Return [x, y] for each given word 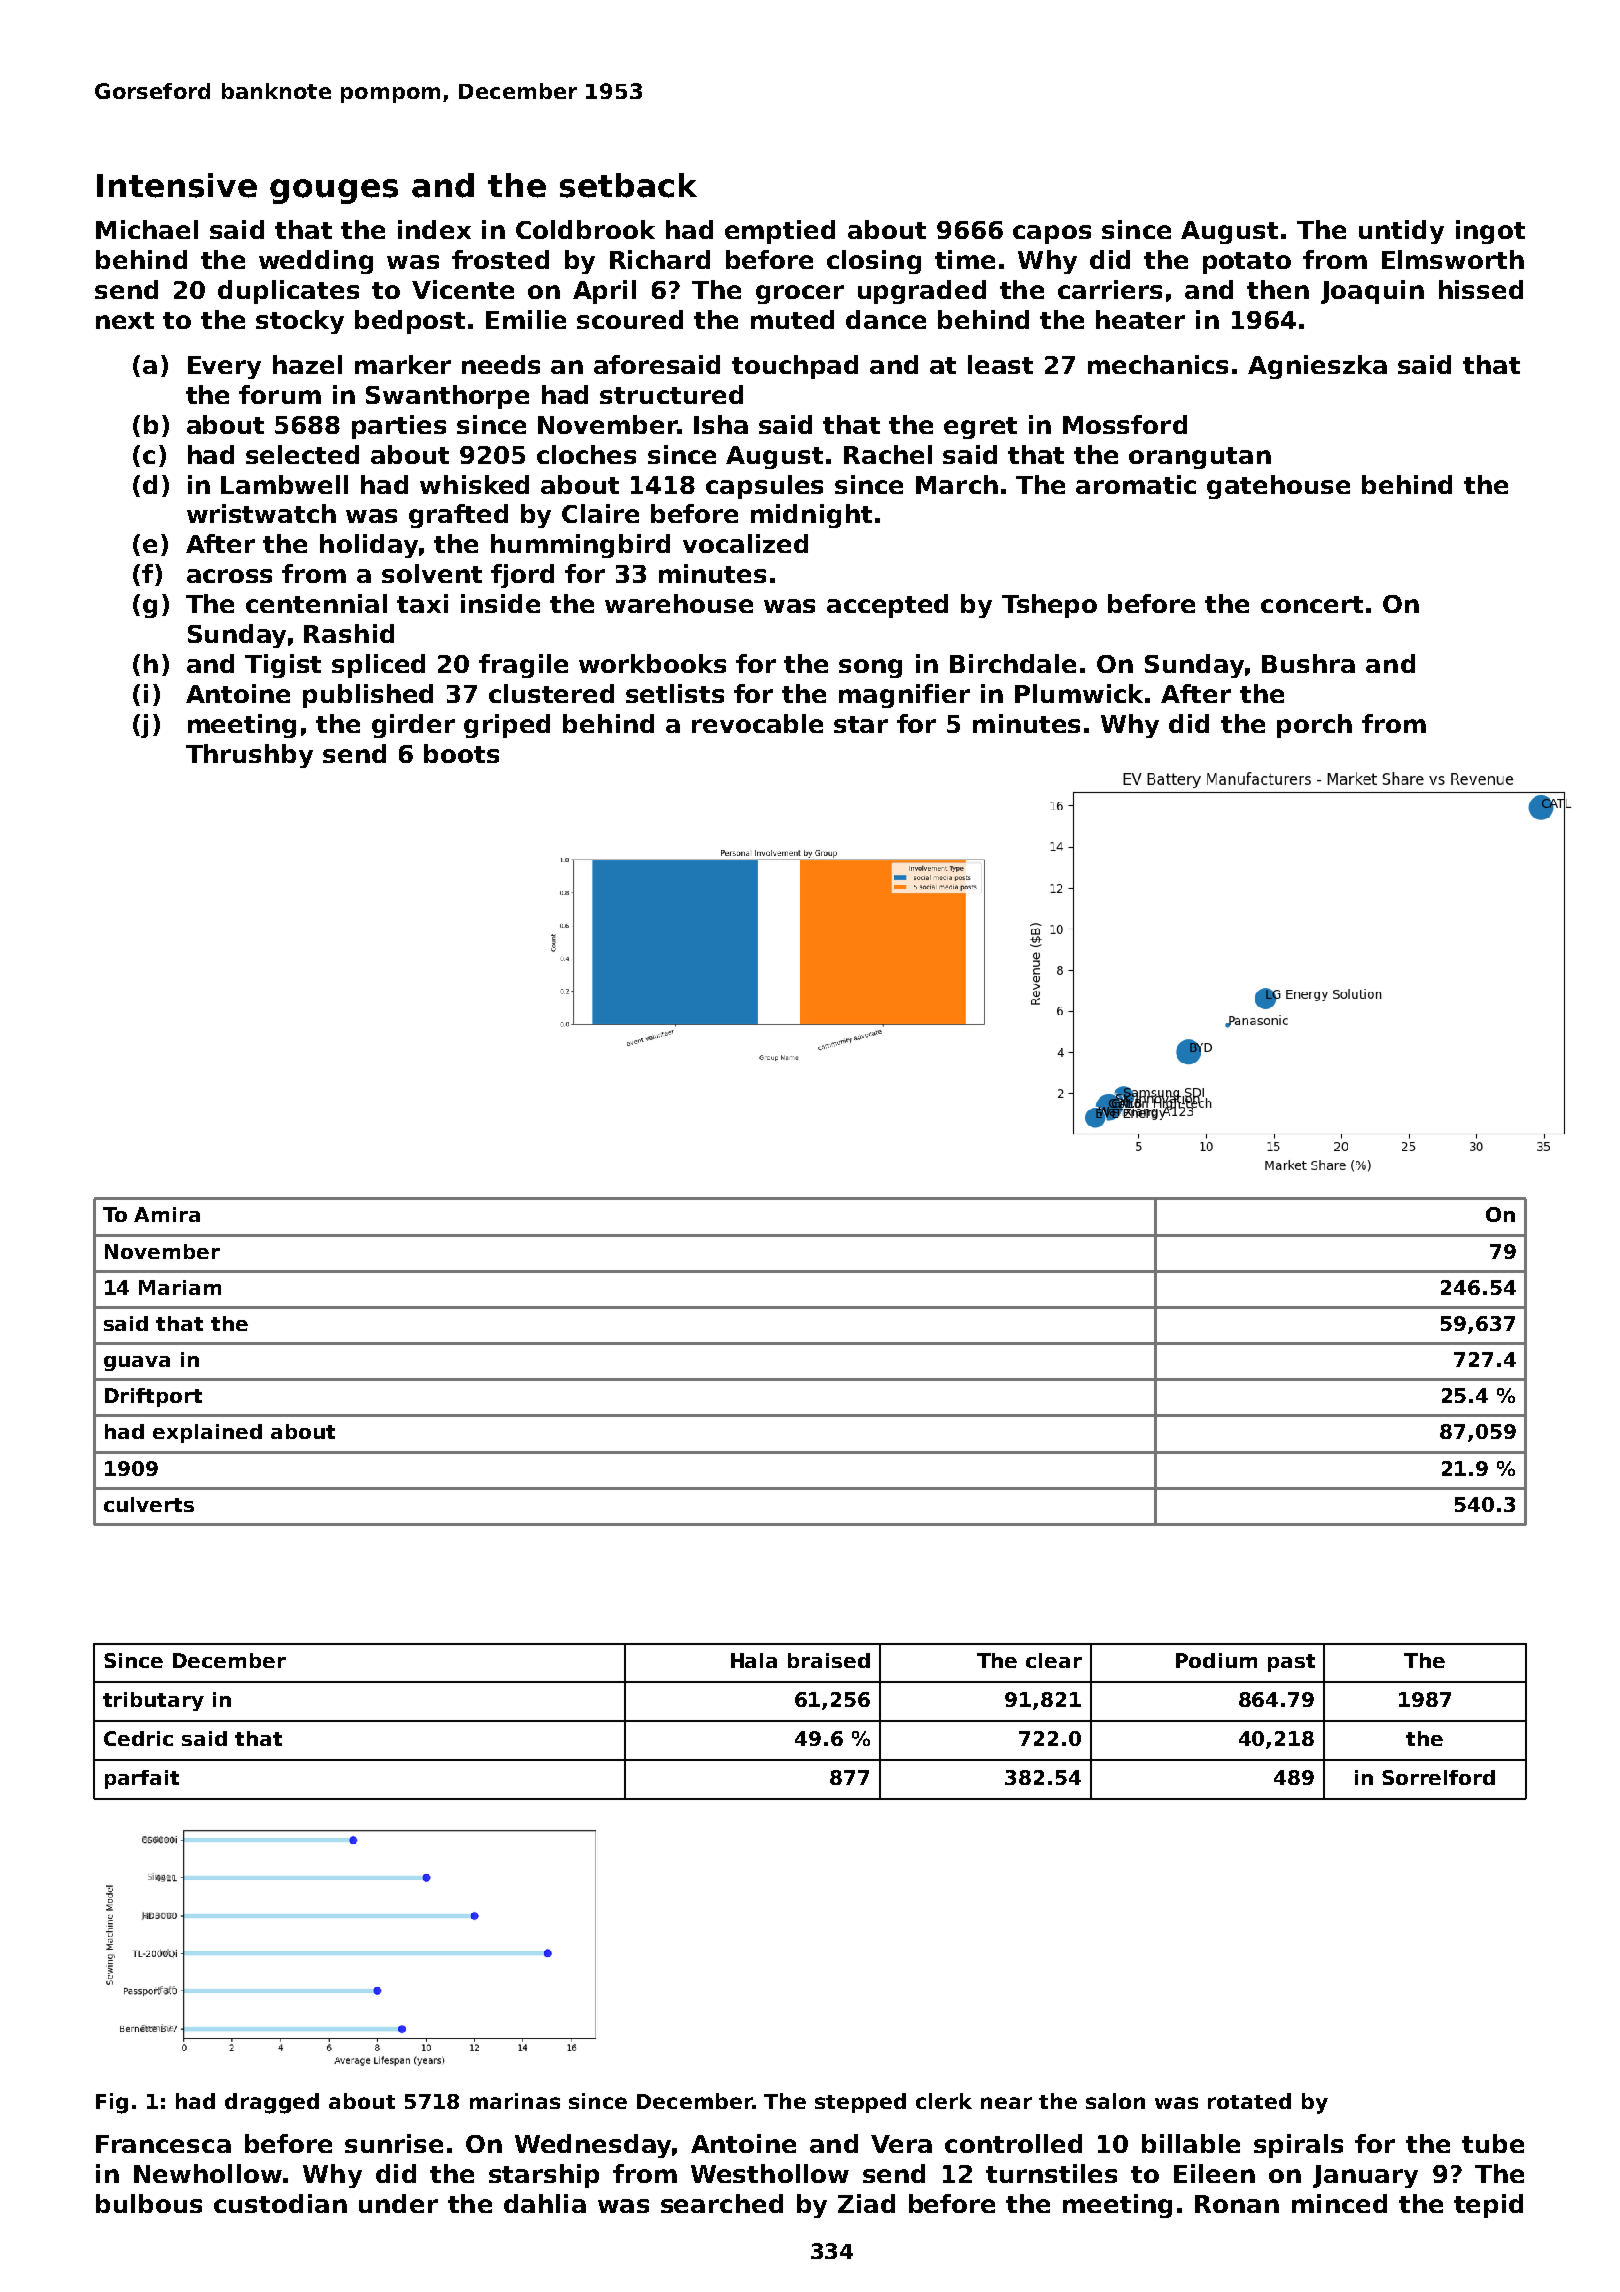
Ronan [1237, 2204]
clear [1054, 1660]
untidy [1401, 232]
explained [207, 1433]
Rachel [888, 454]
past [1291, 1663]
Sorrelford [1438, 1777]
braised [829, 1660]
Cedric [138, 1738]
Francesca [163, 2144]
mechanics [1158, 364]
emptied [780, 232]
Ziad [866, 2203]
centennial [316, 603]
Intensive [177, 185]
